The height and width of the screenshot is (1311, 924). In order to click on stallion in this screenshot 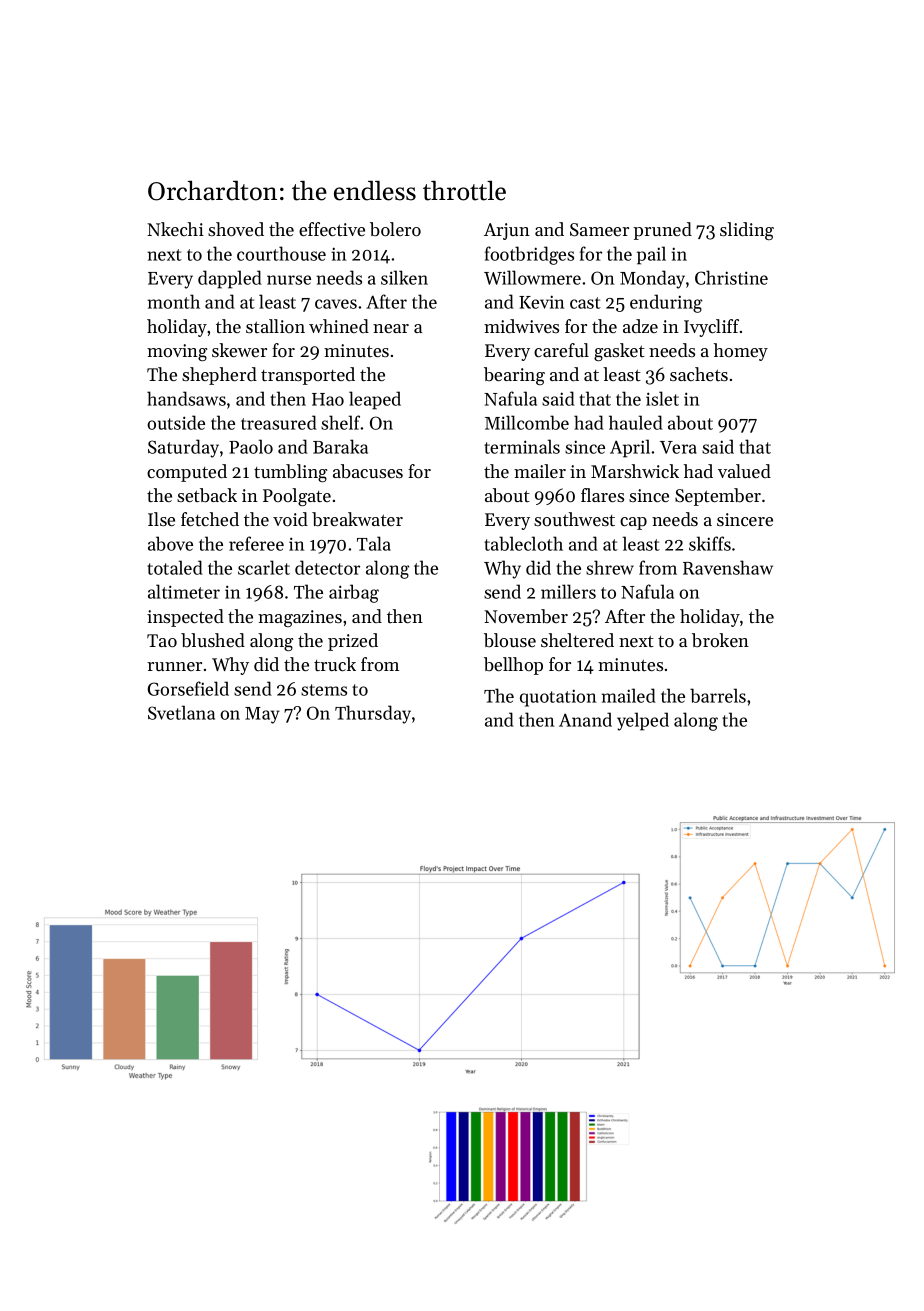, I will do `click(275, 326)`.
